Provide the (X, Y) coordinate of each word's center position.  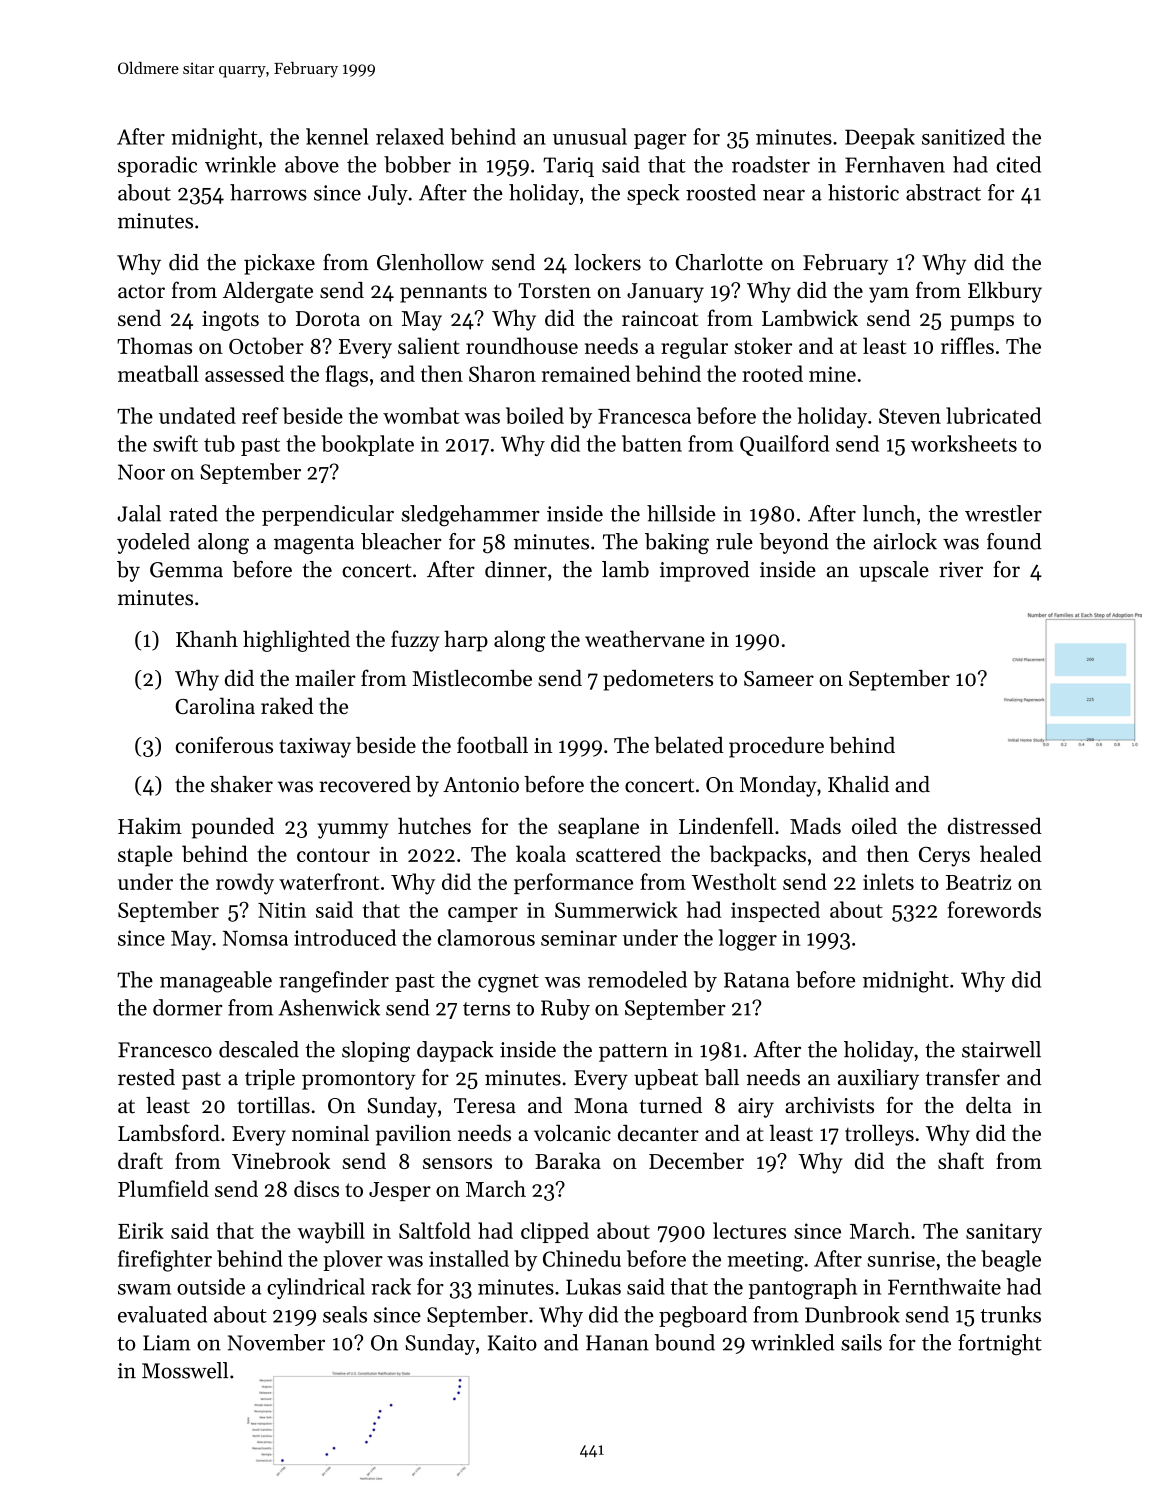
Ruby (565, 1009)
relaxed (410, 136)
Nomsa (255, 938)
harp (466, 641)
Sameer (779, 679)
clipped (555, 1232)
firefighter (165, 1261)
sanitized (963, 136)
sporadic (157, 166)
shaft (961, 1160)
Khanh (207, 638)
